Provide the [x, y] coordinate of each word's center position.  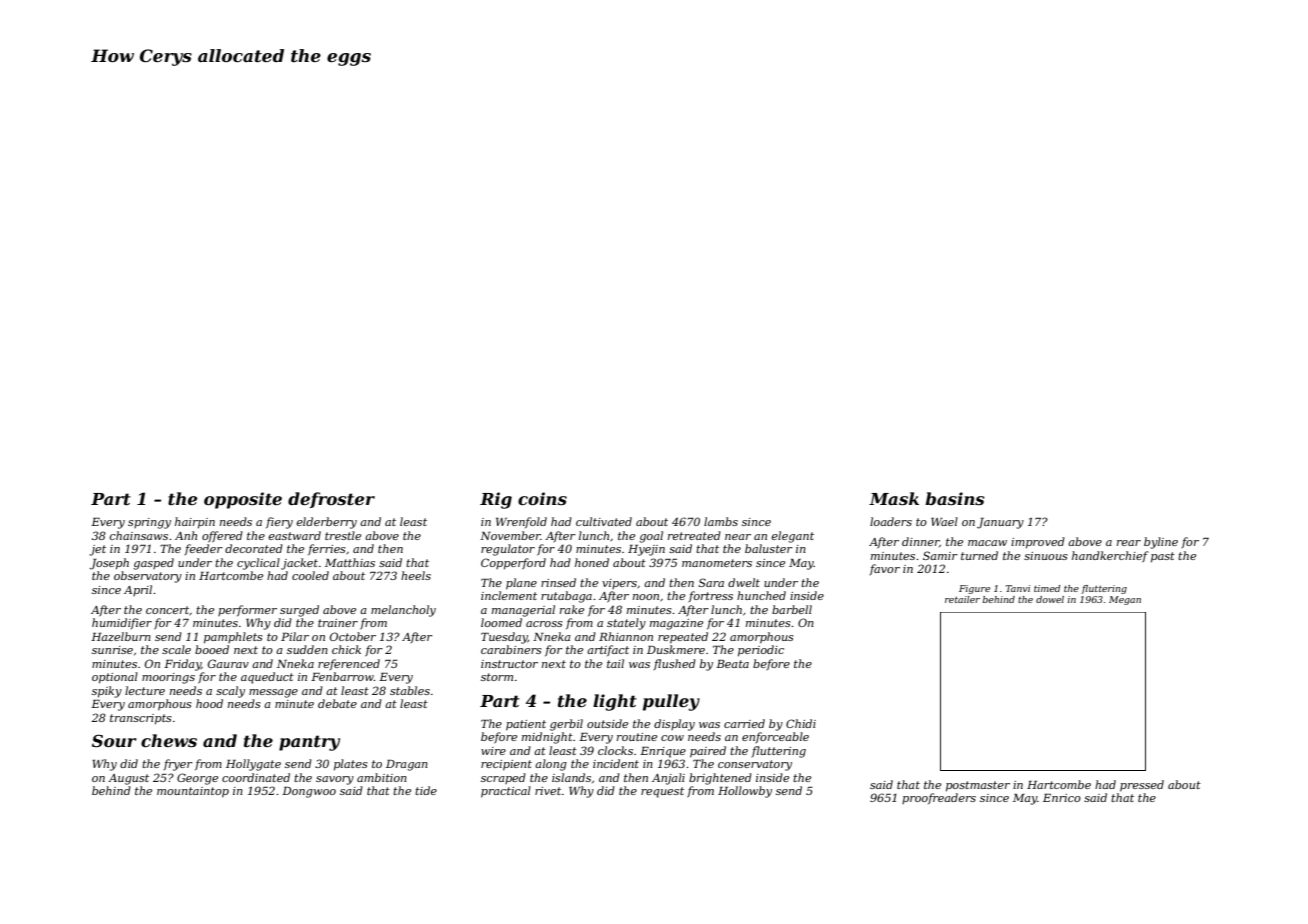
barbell [792, 609]
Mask [894, 498]
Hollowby [745, 792]
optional [115, 678]
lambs [721, 521]
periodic [761, 651]
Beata [732, 664]
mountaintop [193, 792]
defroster [331, 500]
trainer [338, 623]
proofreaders [939, 798]
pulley [671, 702]
